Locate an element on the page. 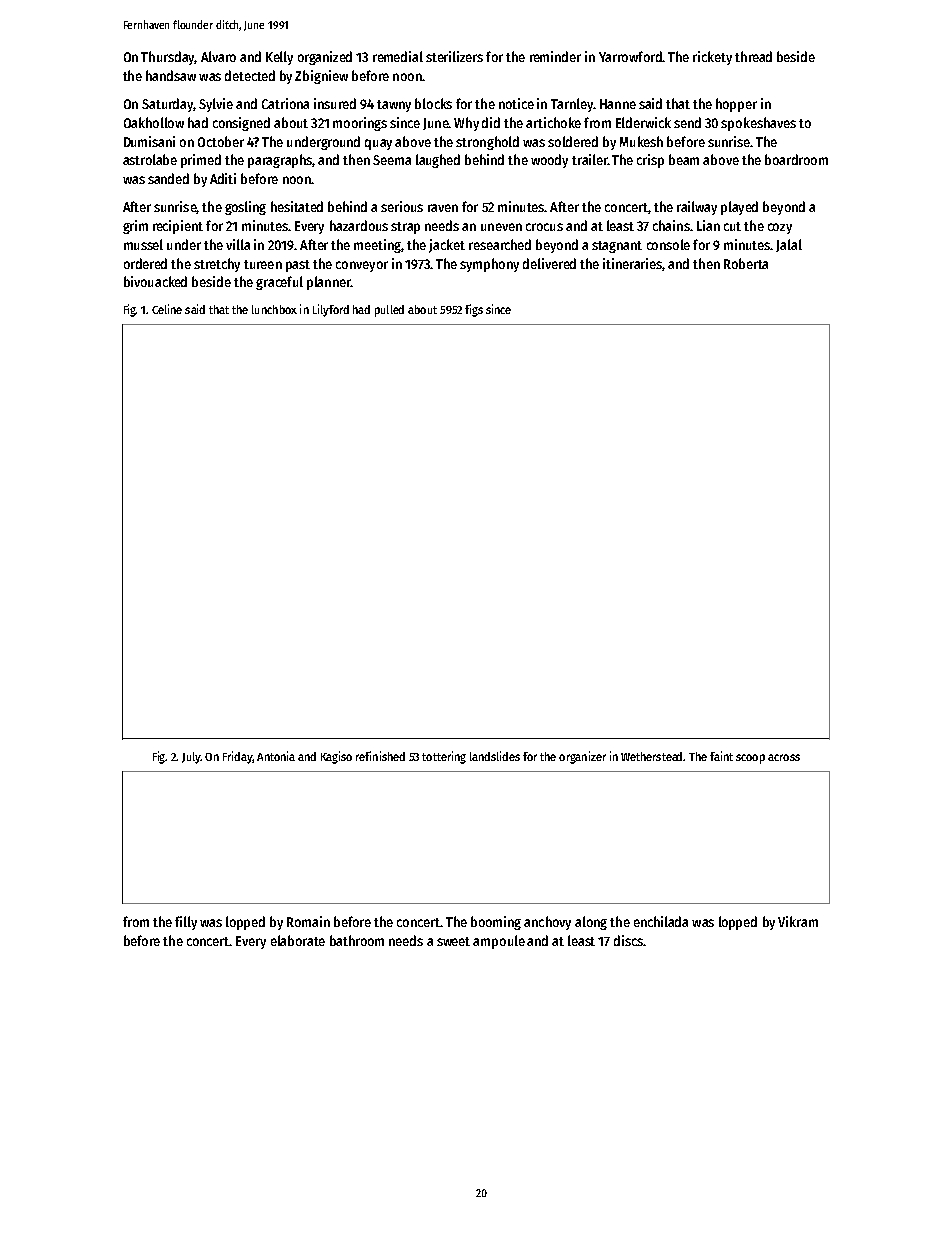 The image size is (952, 1233). Wetherstead is located at coordinates (652, 756).
